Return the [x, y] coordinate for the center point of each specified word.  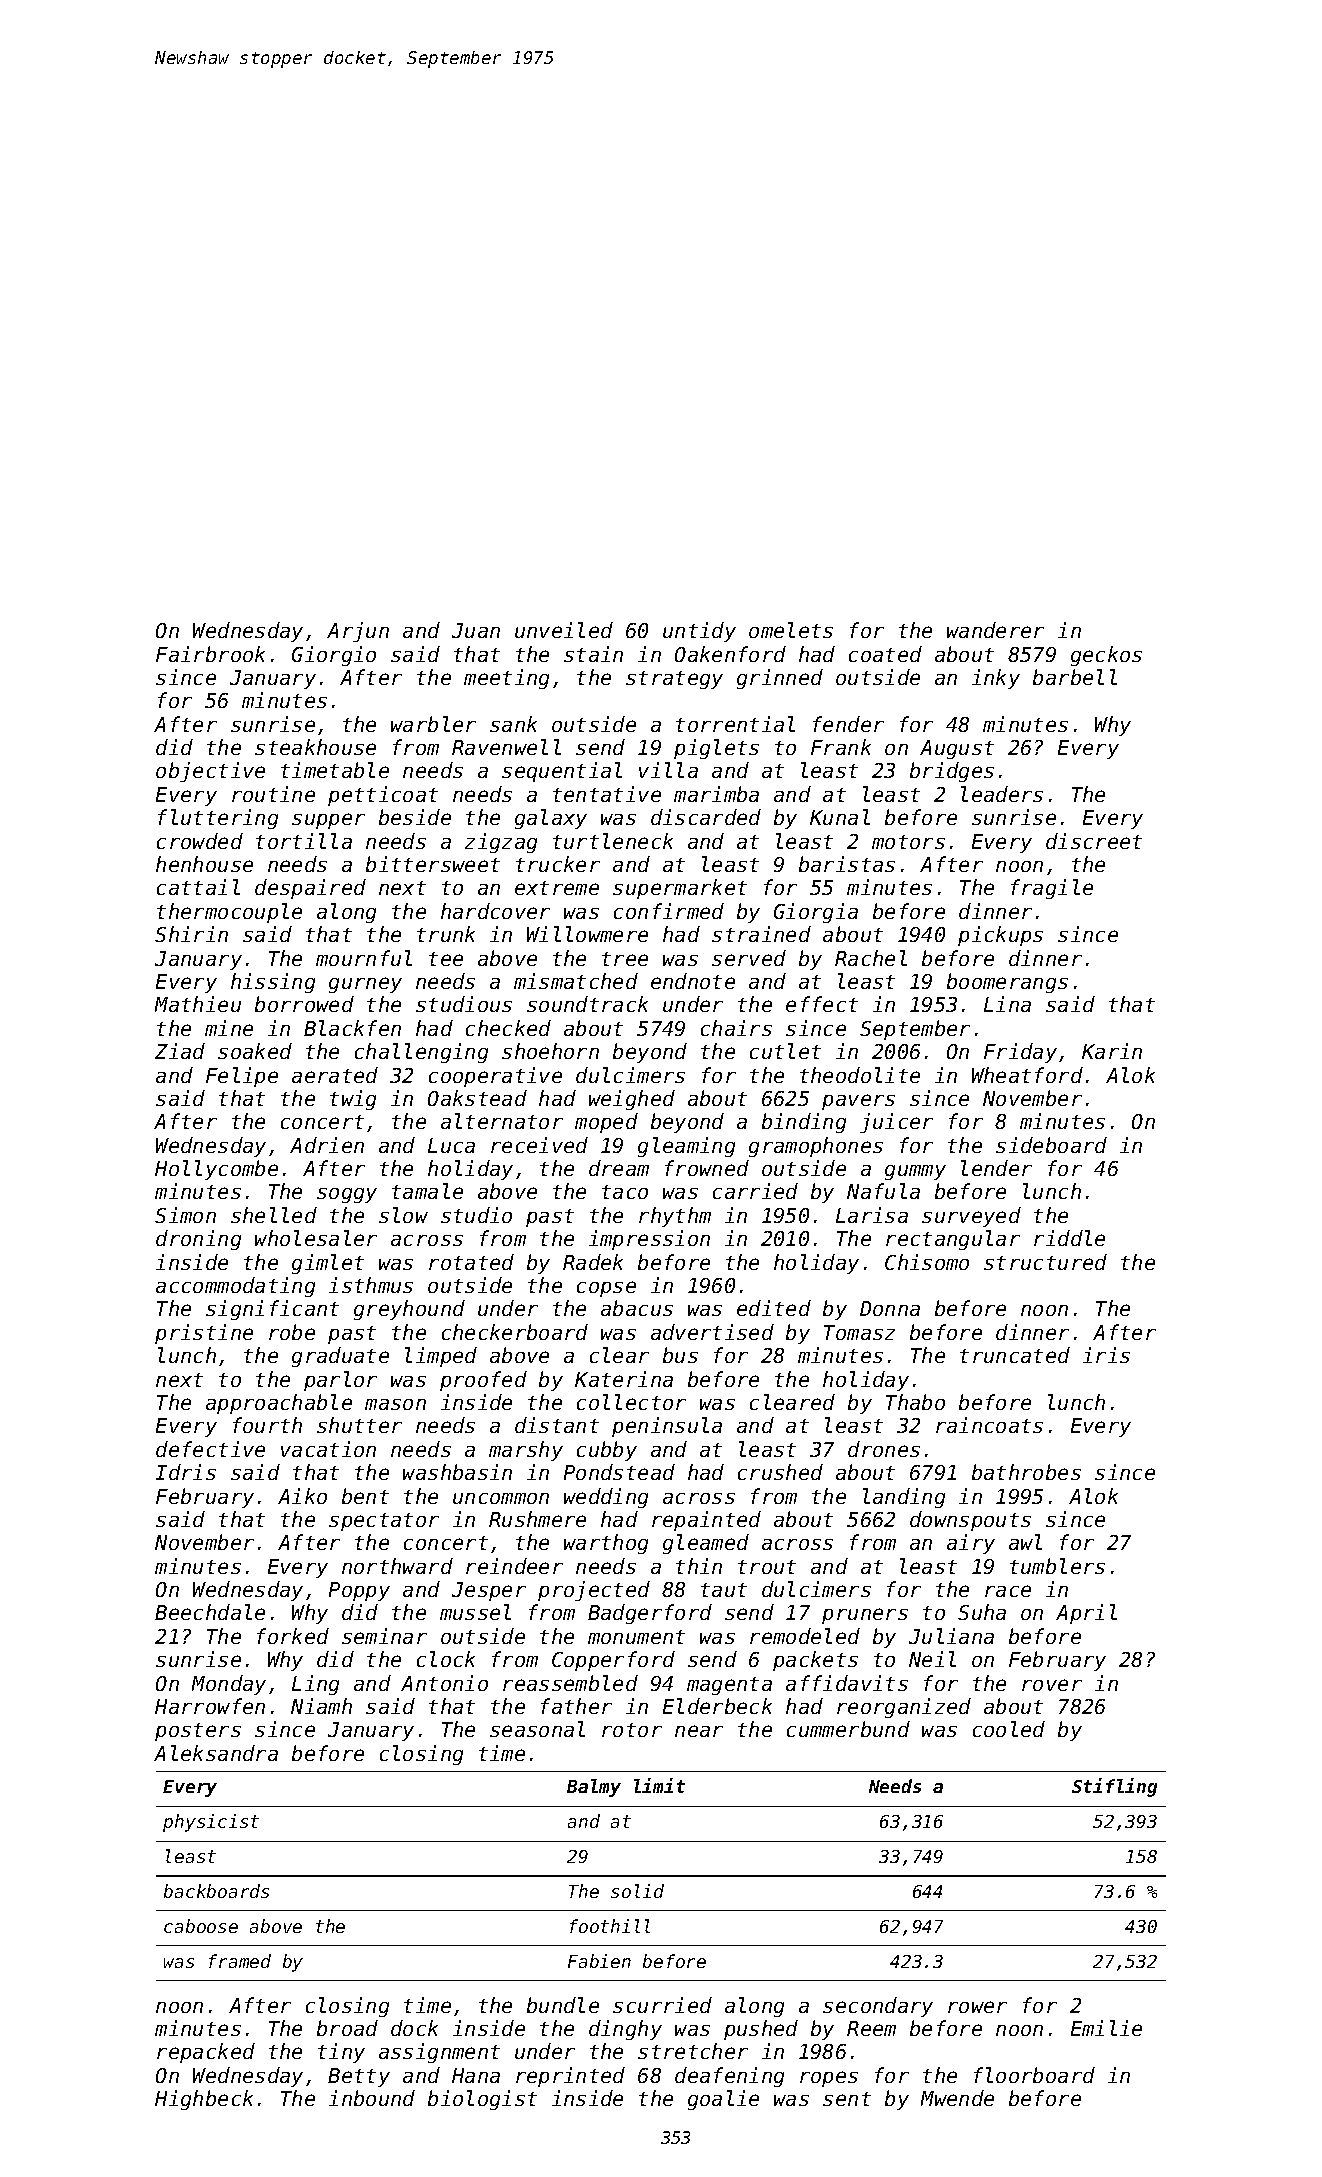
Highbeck [204, 2100]
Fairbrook [210, 654]
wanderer [995, 630]
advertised [712, 1332]
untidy [699, 632]
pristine [204, 1334]
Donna [890, 1308]
